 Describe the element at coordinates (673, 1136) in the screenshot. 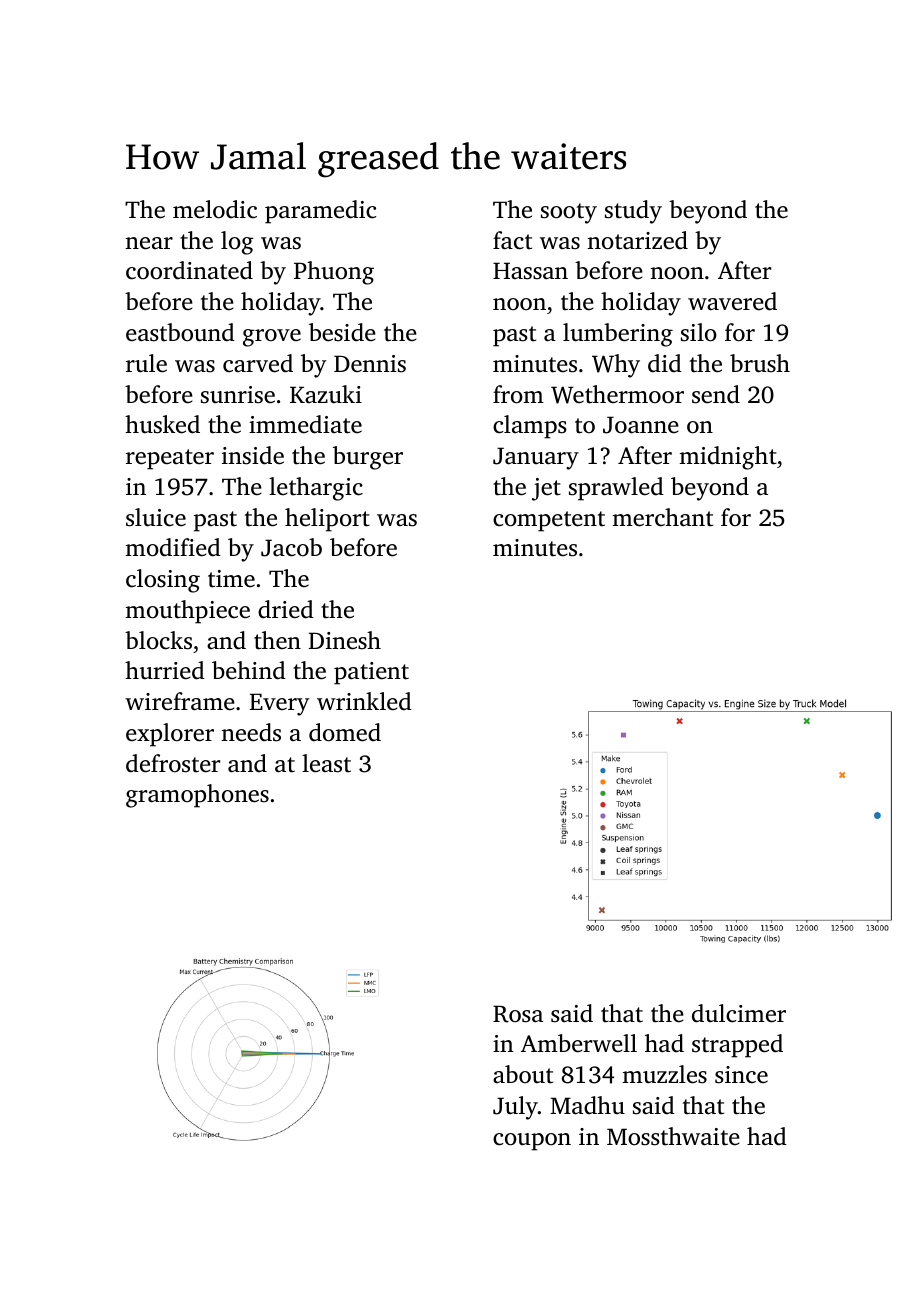

I see `Mossthwaite` at that location.
